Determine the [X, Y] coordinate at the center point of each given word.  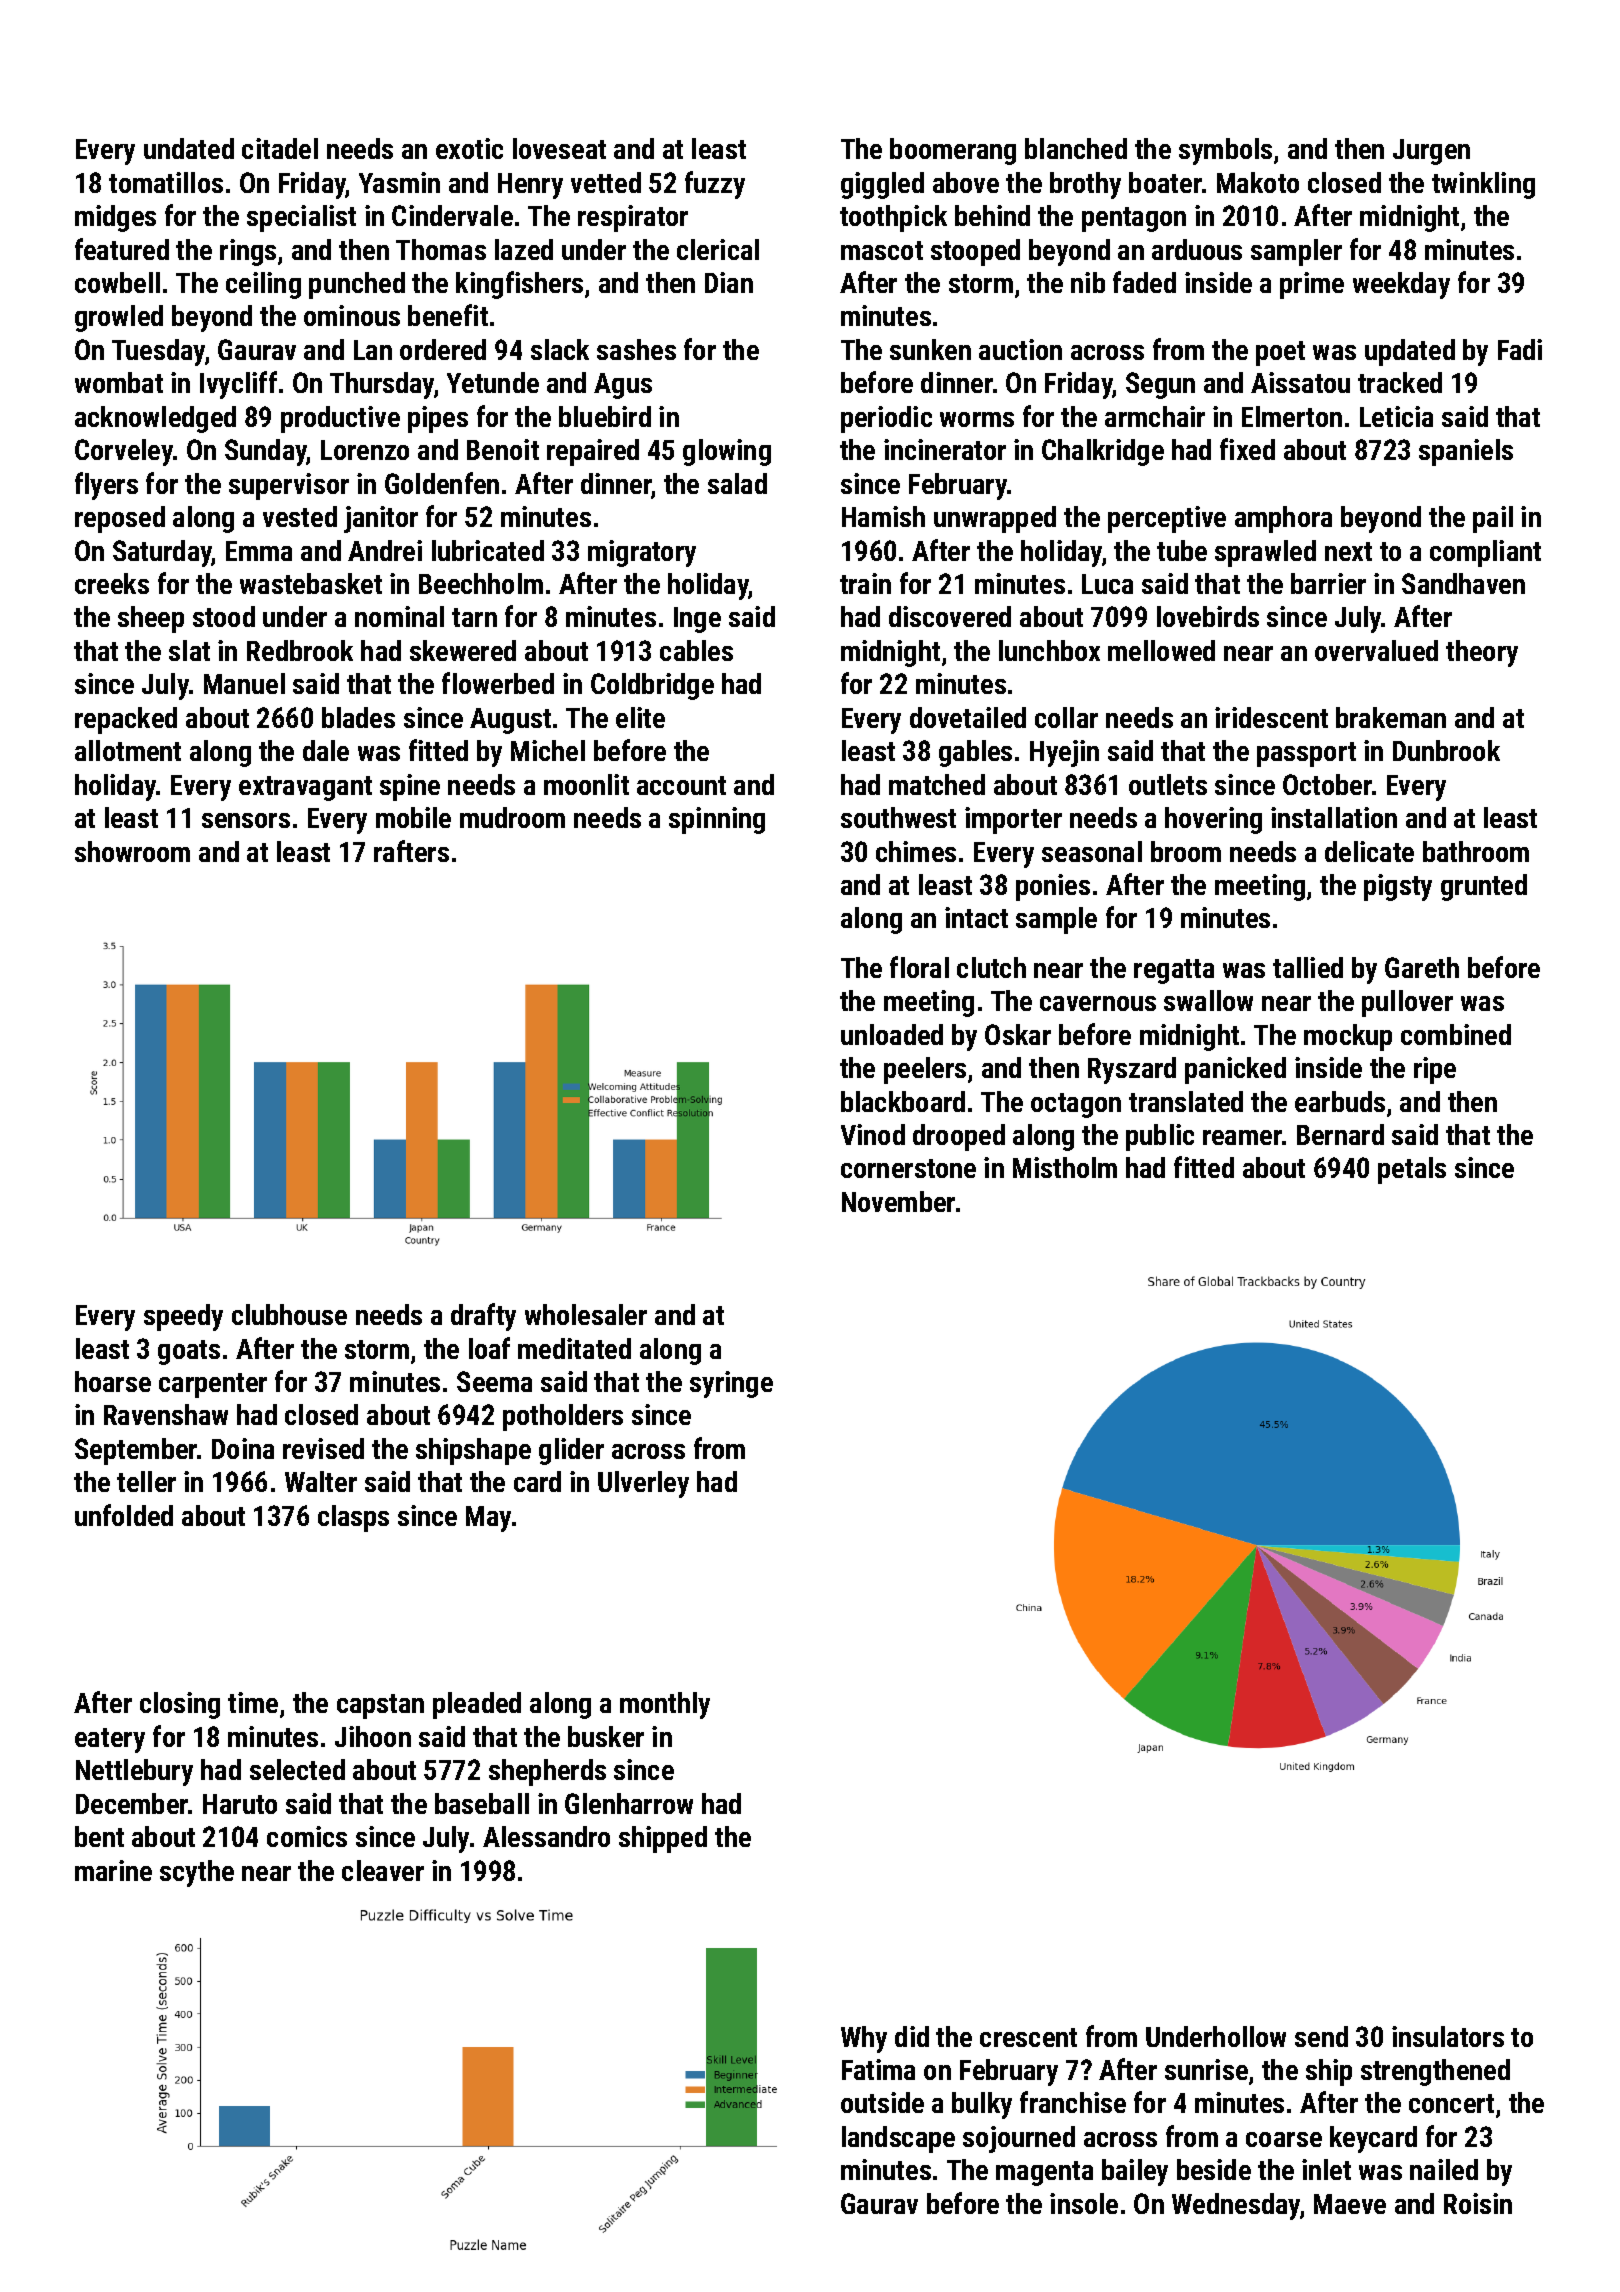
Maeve [1350, 2204]
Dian [729, 282]
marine [113, 1870]
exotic [469, 148]
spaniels [1466, 452]
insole [1084, 2203]
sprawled [1265, 553]
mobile [413, 817]
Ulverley [643, 1484]
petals [1412, 1170]
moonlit [586, 784]
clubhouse [289, 1314]
